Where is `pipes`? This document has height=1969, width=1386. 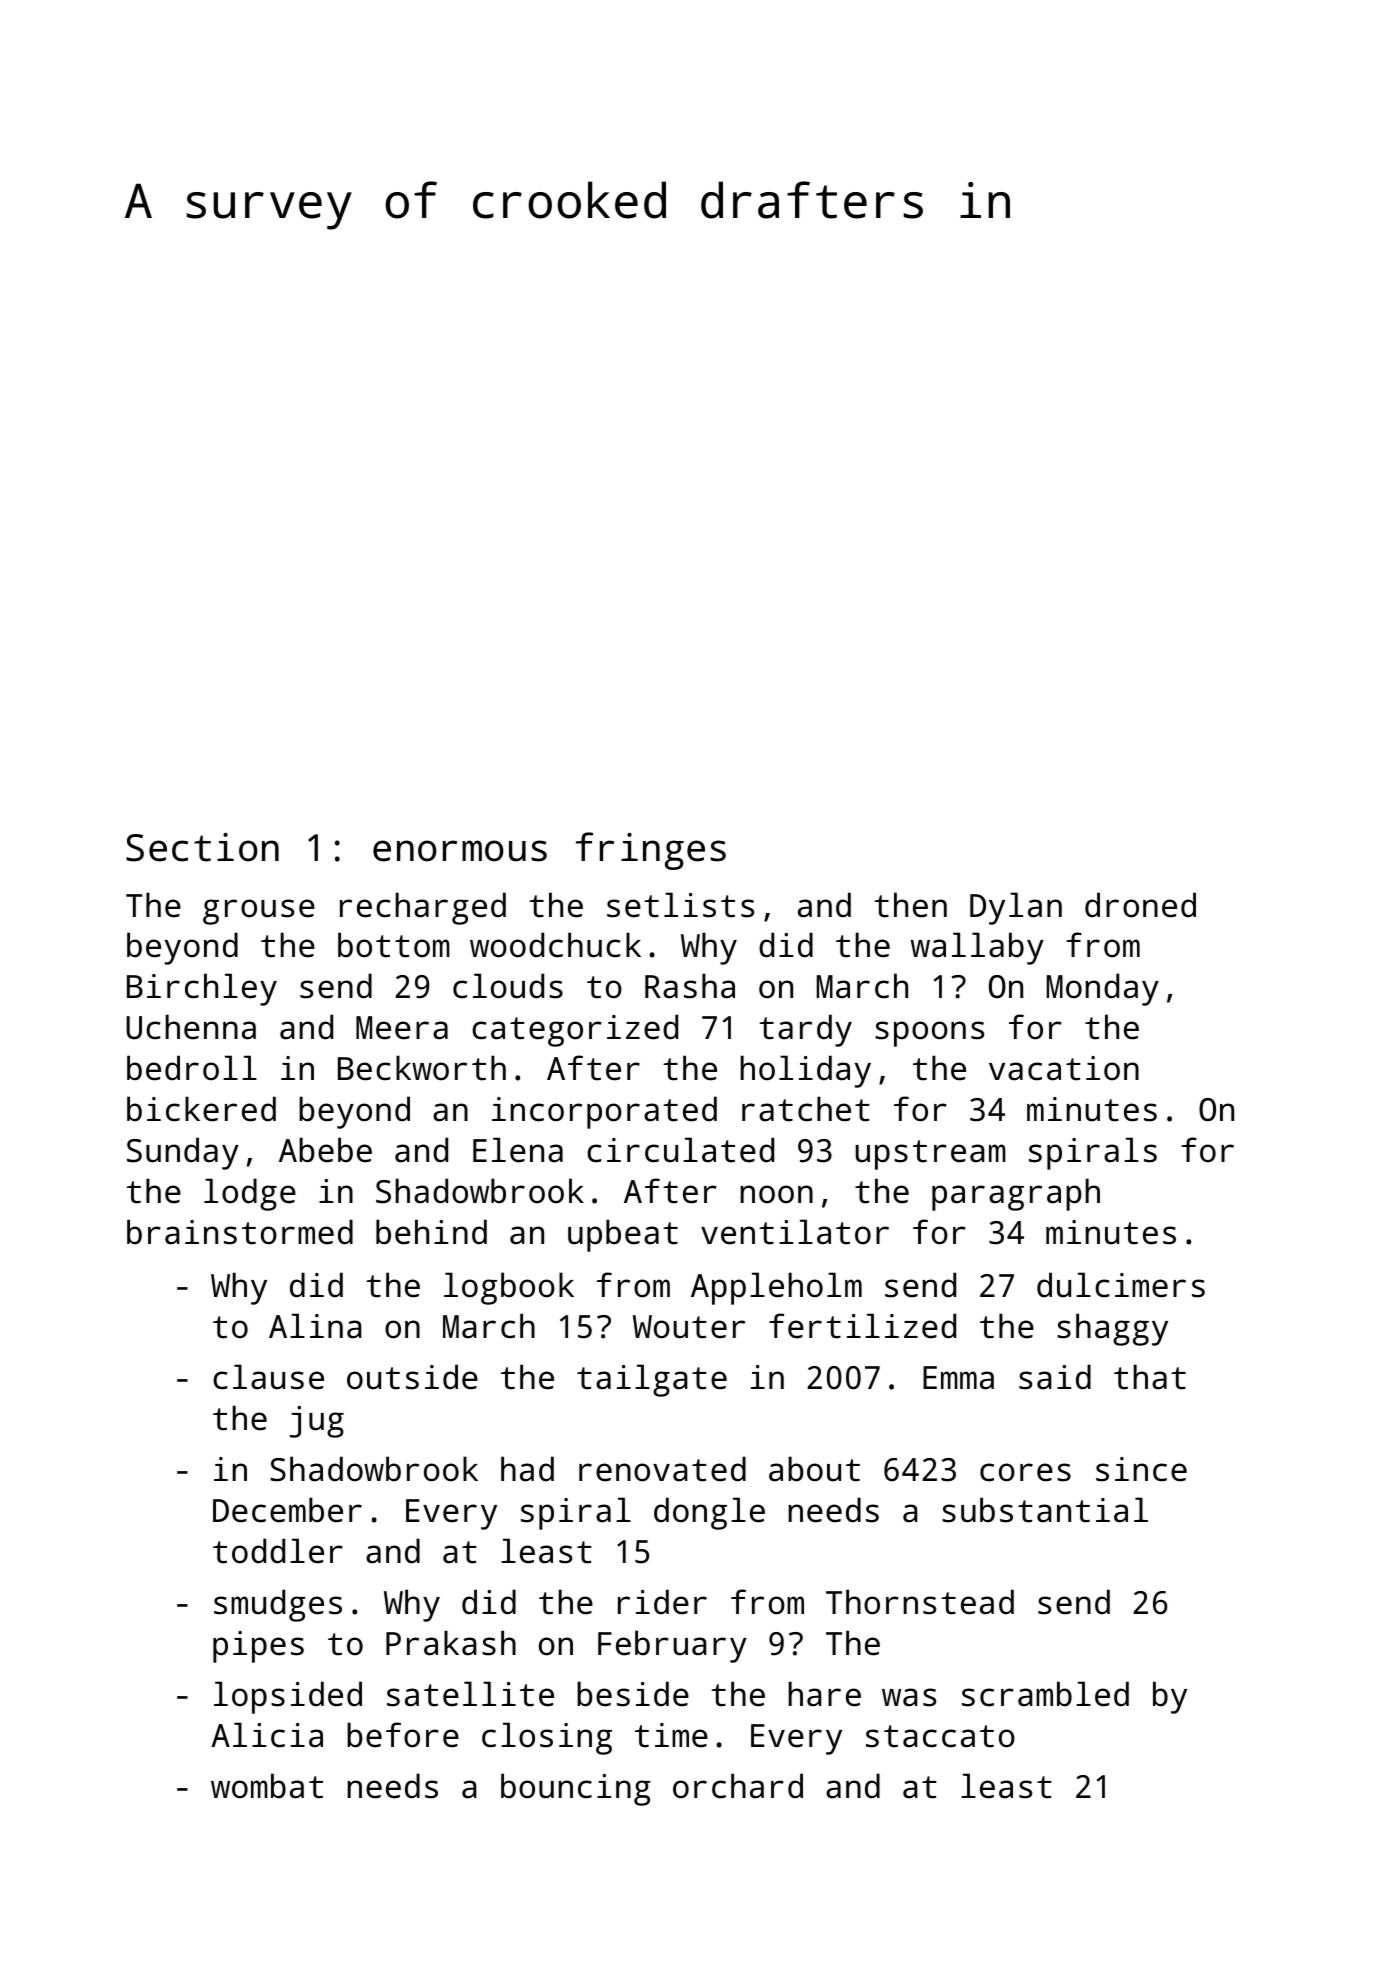
pipes is located at coordinates (258, 1647).
